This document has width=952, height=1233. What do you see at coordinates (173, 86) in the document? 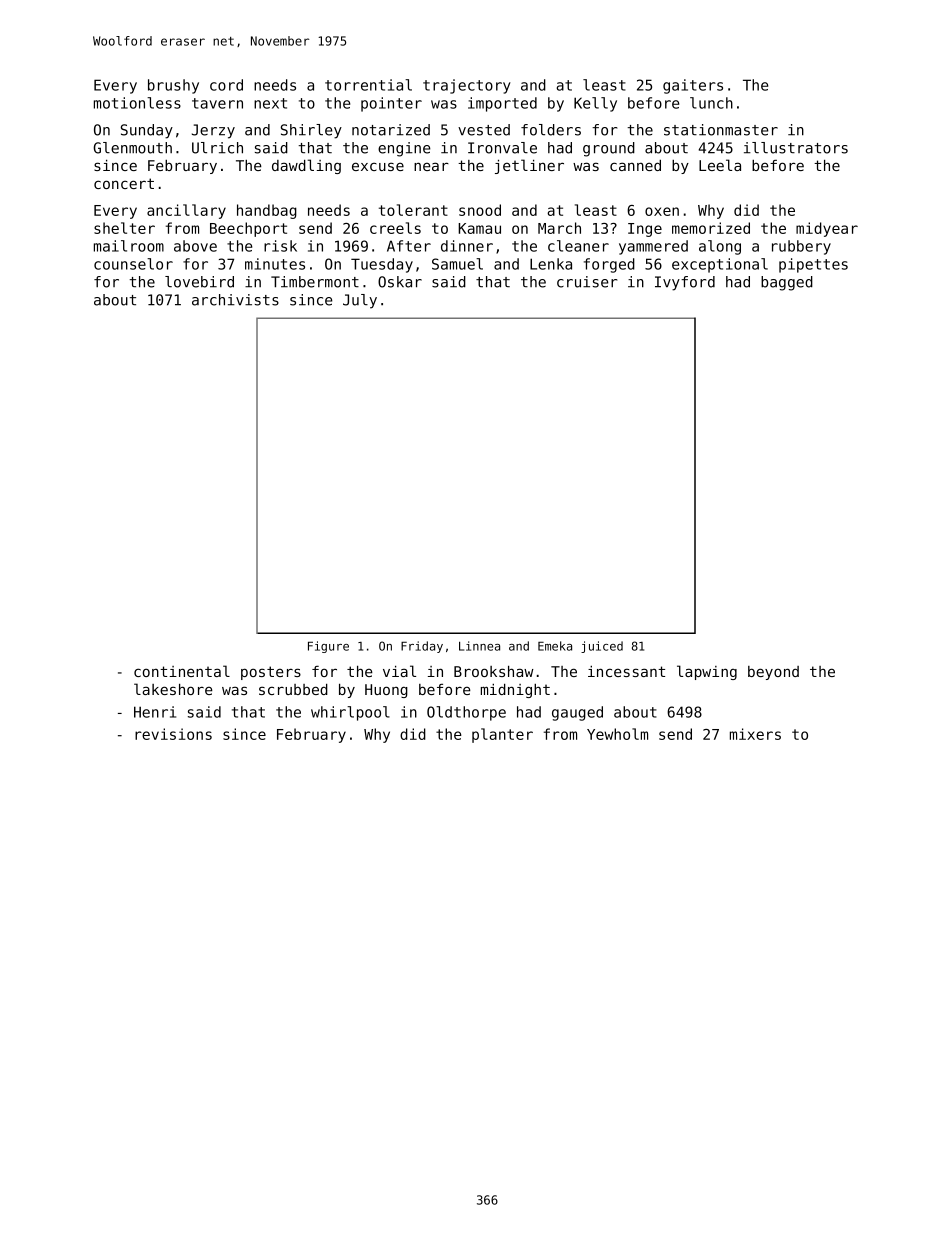
I see `brushy` at bounding box center [173, 86].
